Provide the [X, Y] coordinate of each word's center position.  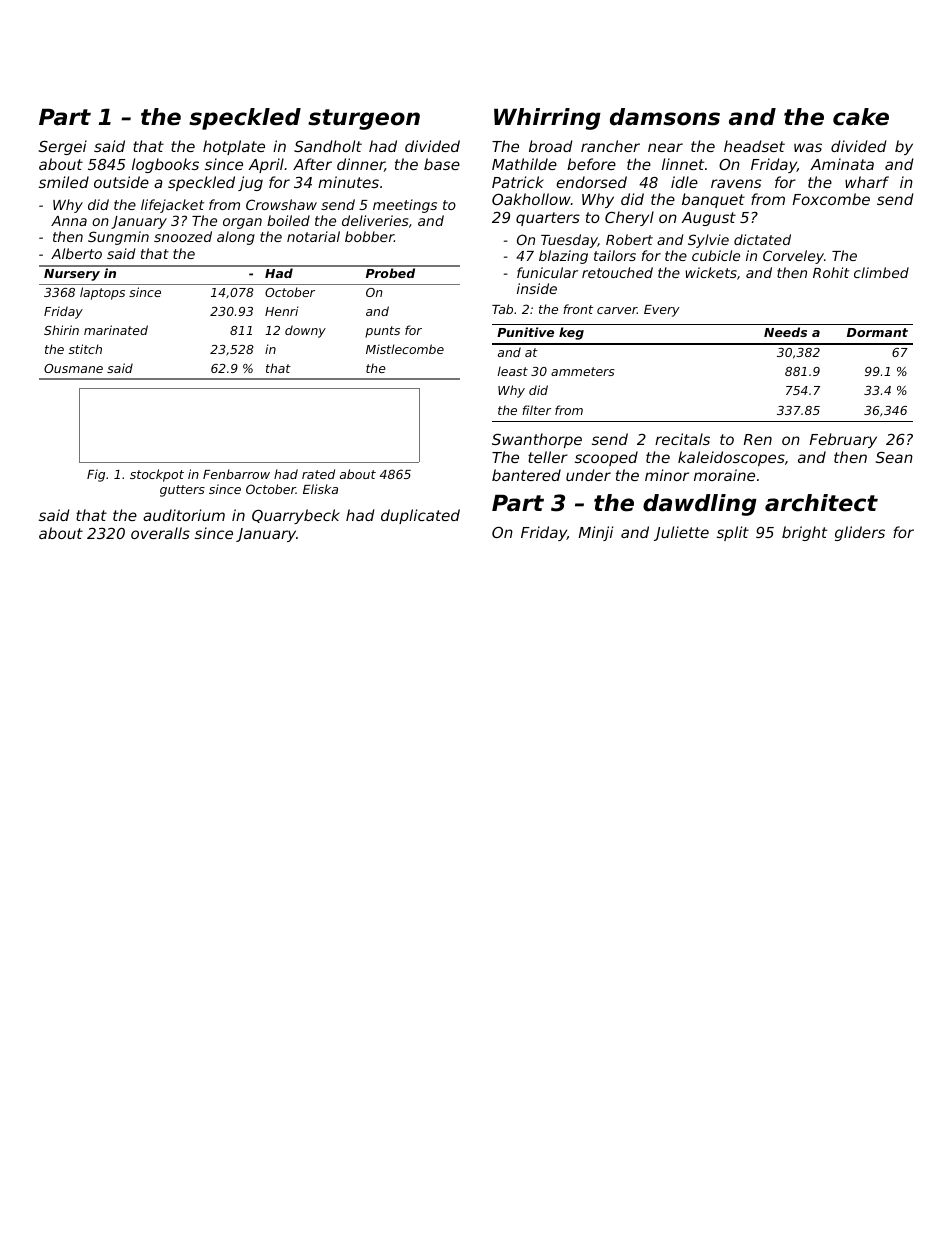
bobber [369, 236]
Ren [758, 439]
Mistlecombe [405, 349]
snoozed [183, 236]
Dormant [877, 332]
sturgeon [364, 119]
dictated [762, 239]
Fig [96, 475]
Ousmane [73, 368]
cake [861, 117]
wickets [711, 272]
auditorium [184, 515]
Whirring [547, 119]
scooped [606, 458]
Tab [502, 309]
